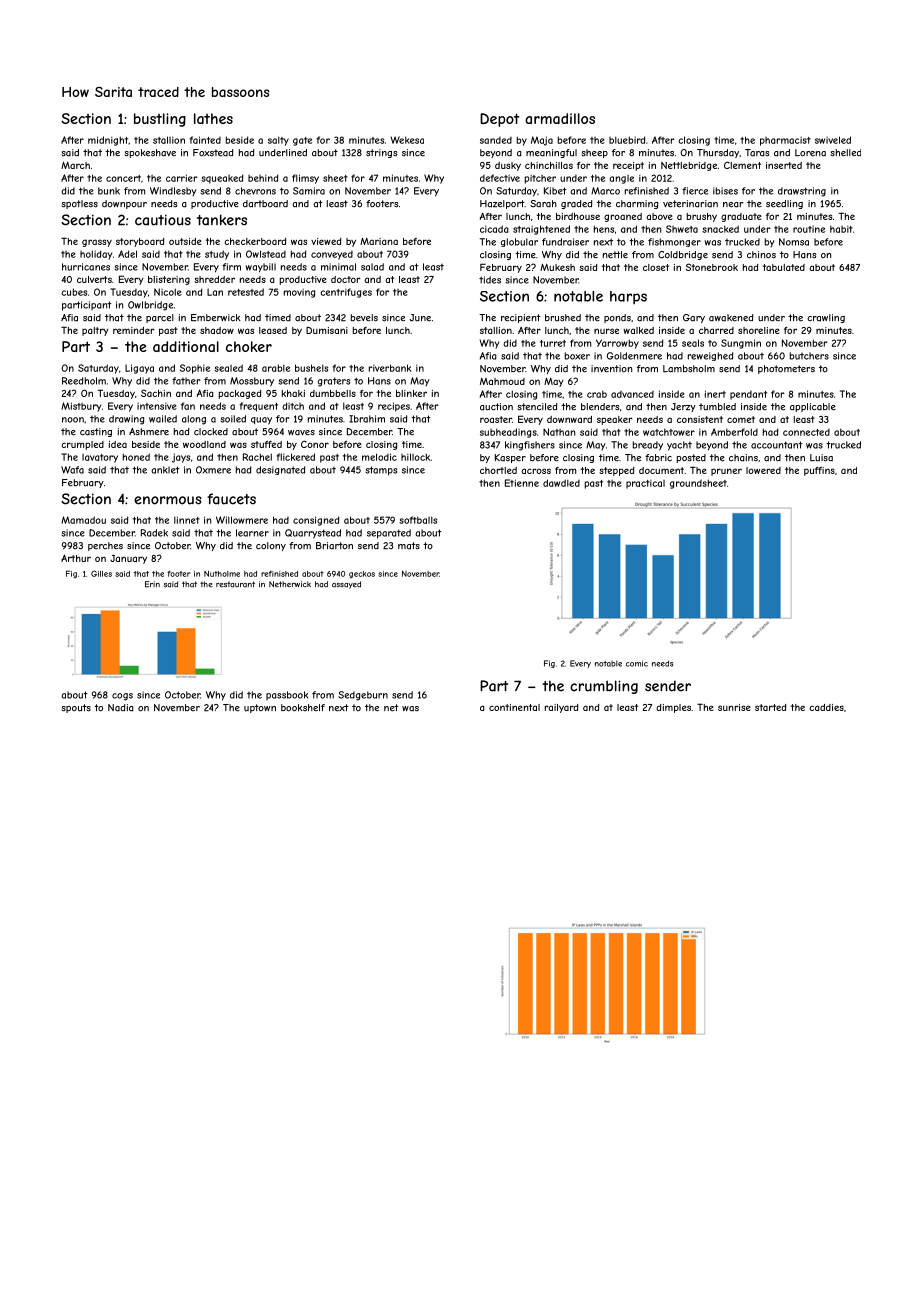  Describe the element at coordinates (123, 178) in the screenshot. I see `concert` at that location.
